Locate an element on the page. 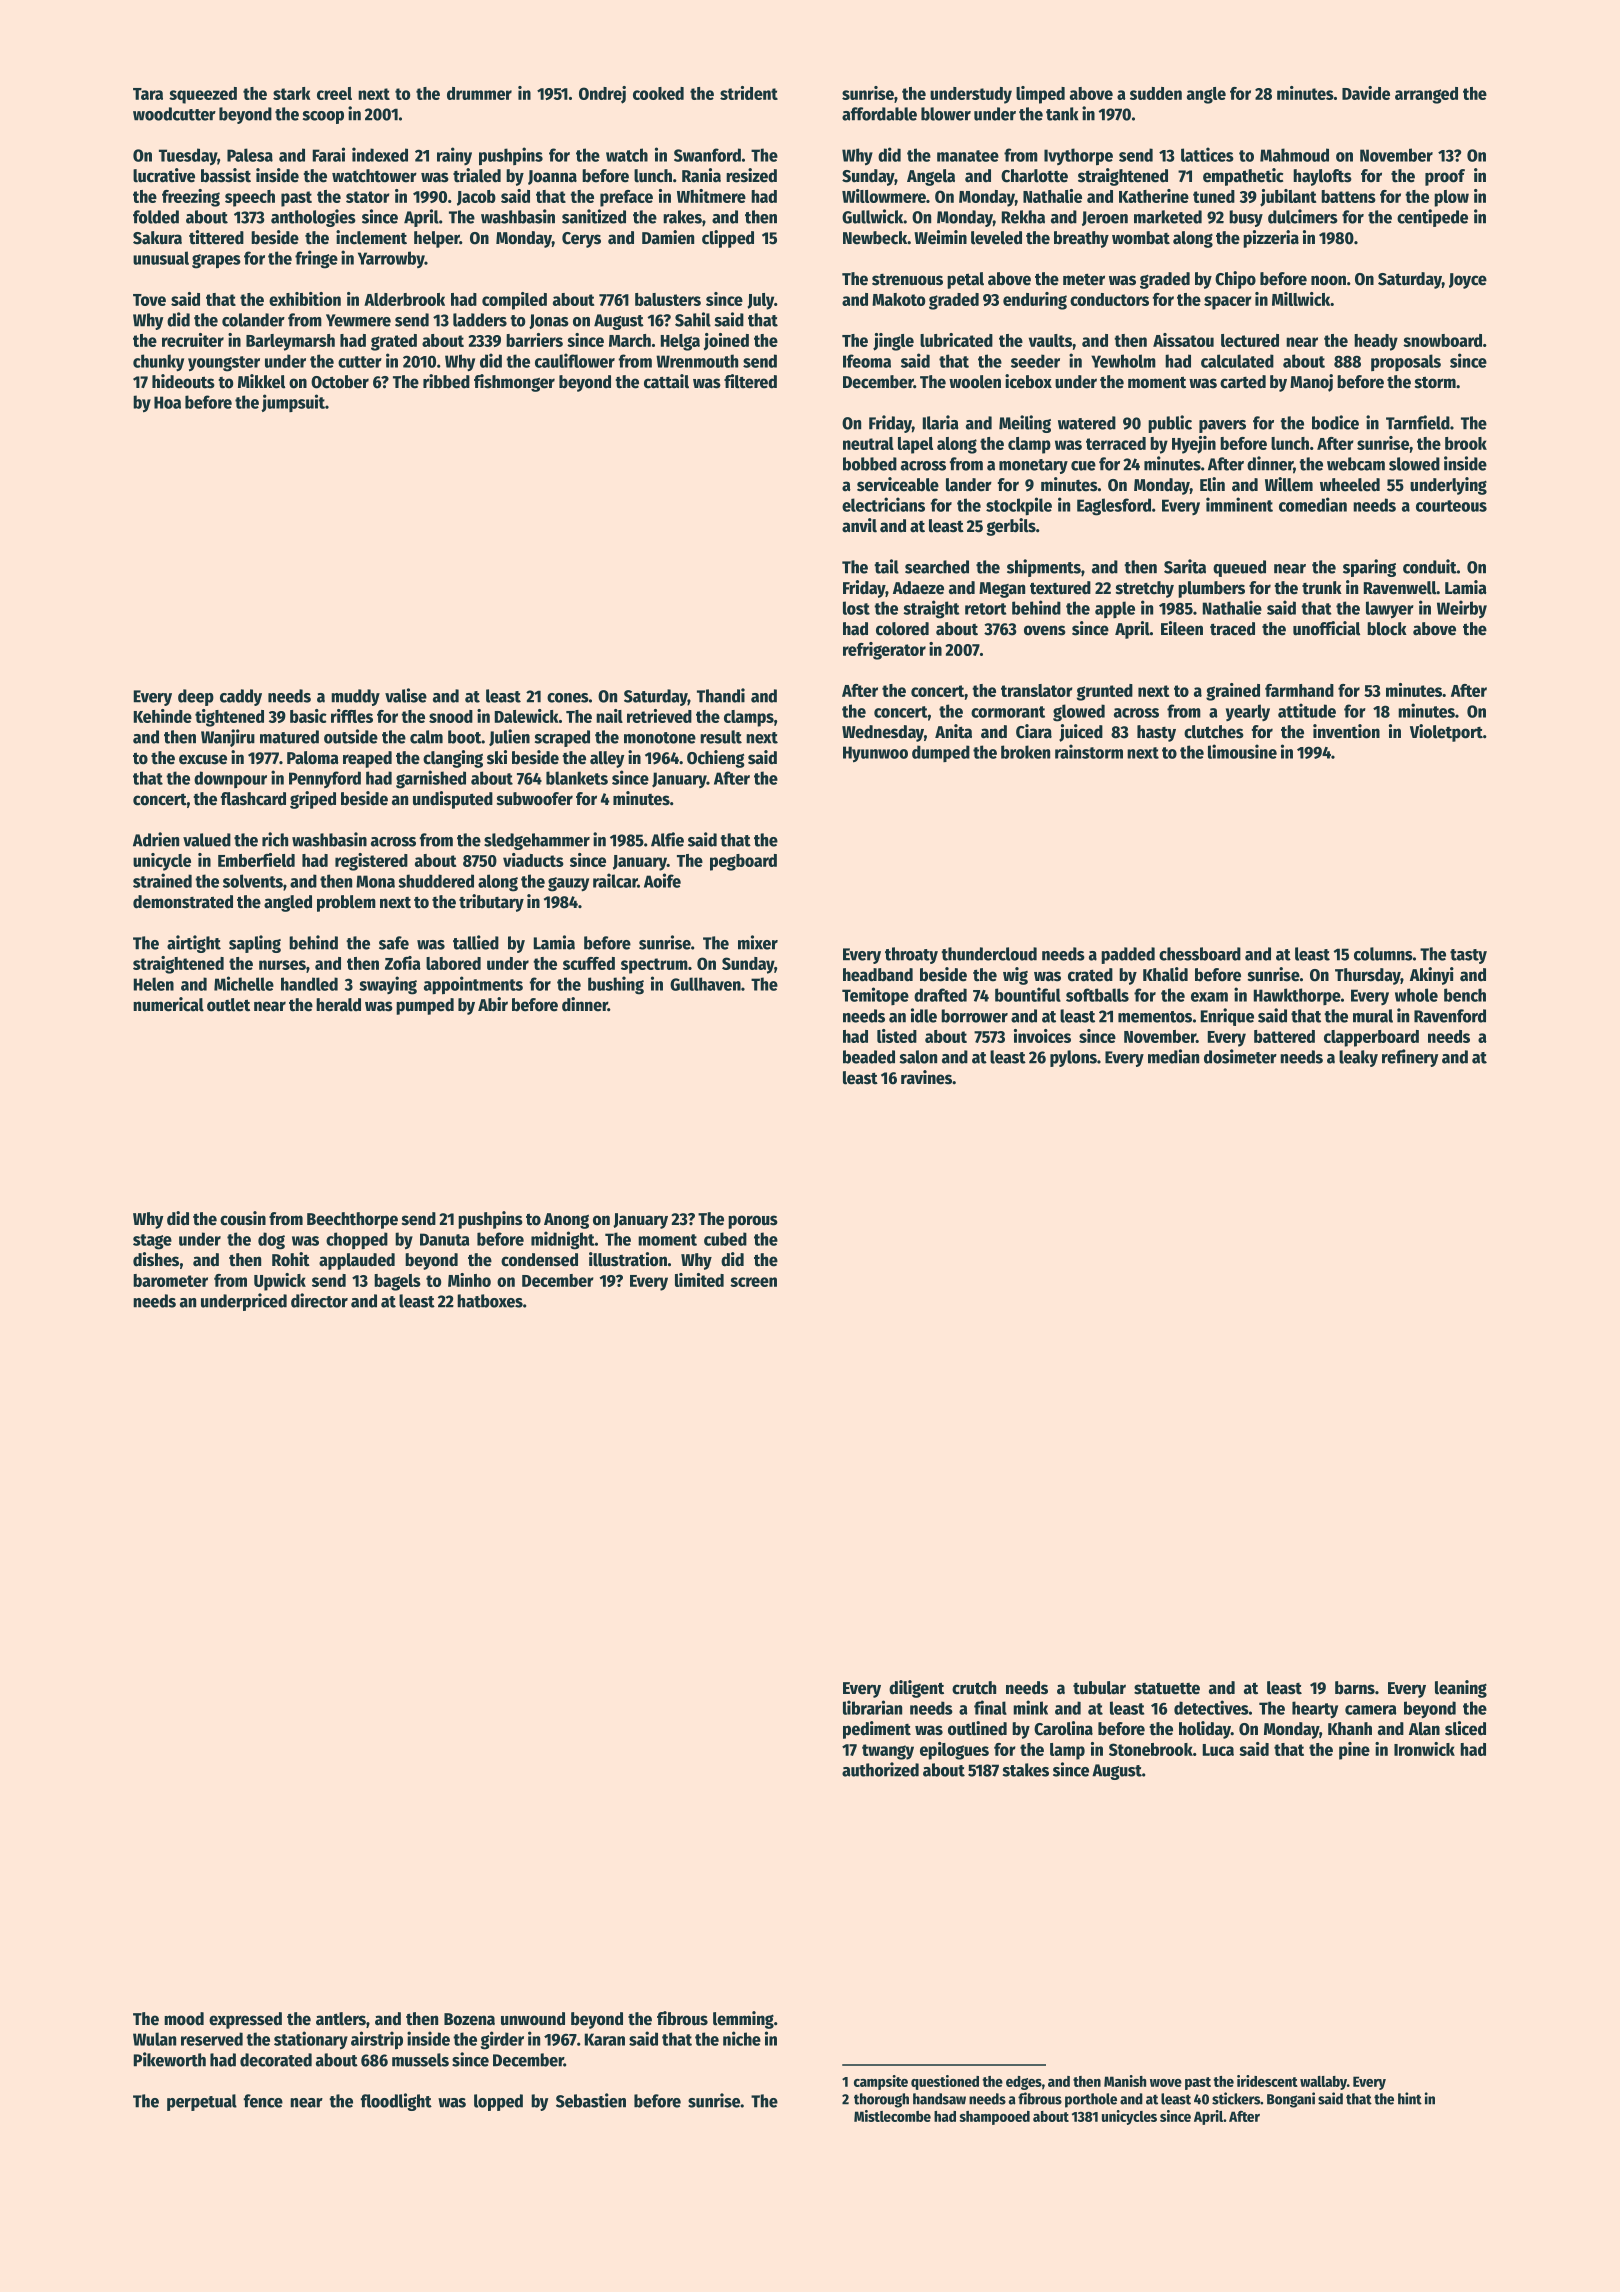 This image has width=1620, height=2292. antlers is located at coordinates (341, 2019).
